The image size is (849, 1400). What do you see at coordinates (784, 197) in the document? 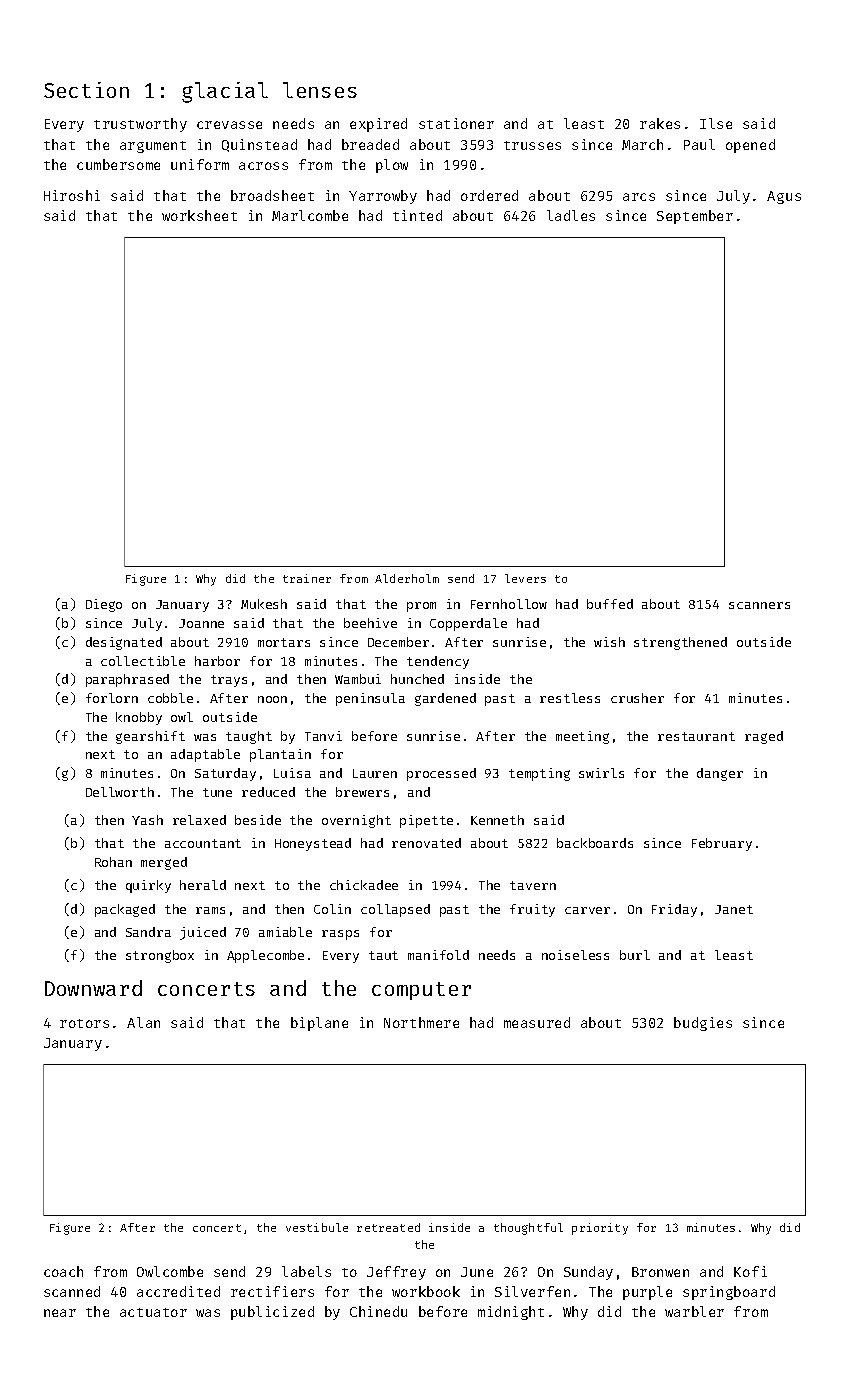
I see `Agus` at bounding box center [784, 197].
